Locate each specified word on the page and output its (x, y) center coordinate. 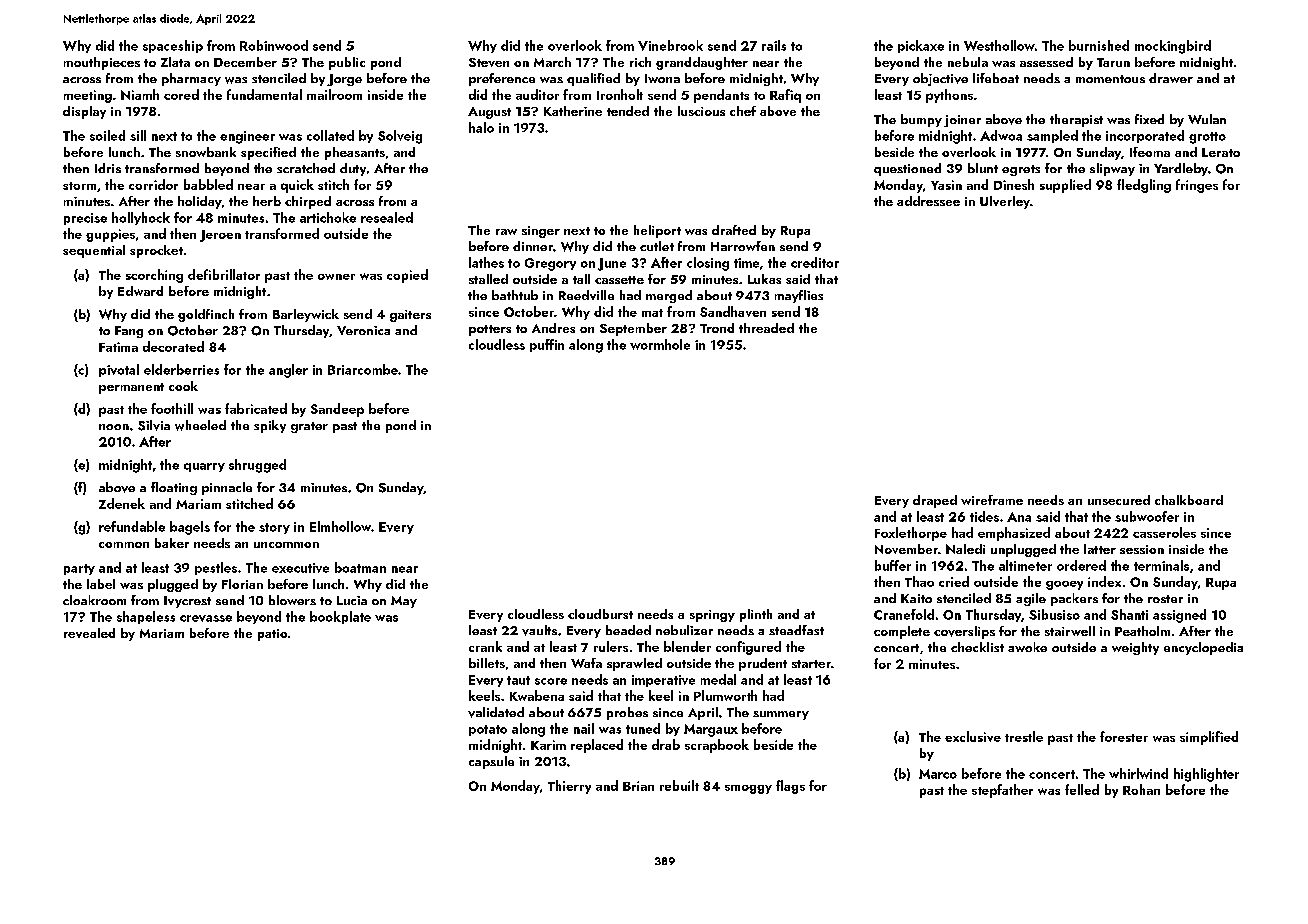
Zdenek (122, 503)
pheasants (355, 153)
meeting (88, 96)
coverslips (964, 632)
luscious (701, 111)
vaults (539, 630)
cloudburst (600, 614)
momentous (1110, 79)
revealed (89, 633)
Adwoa (1001, 135)
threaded (766, 328)
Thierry (569, 787)
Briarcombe (363, 369)
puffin (547, 345)
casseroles (1164, 532)
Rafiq (785, 96)
